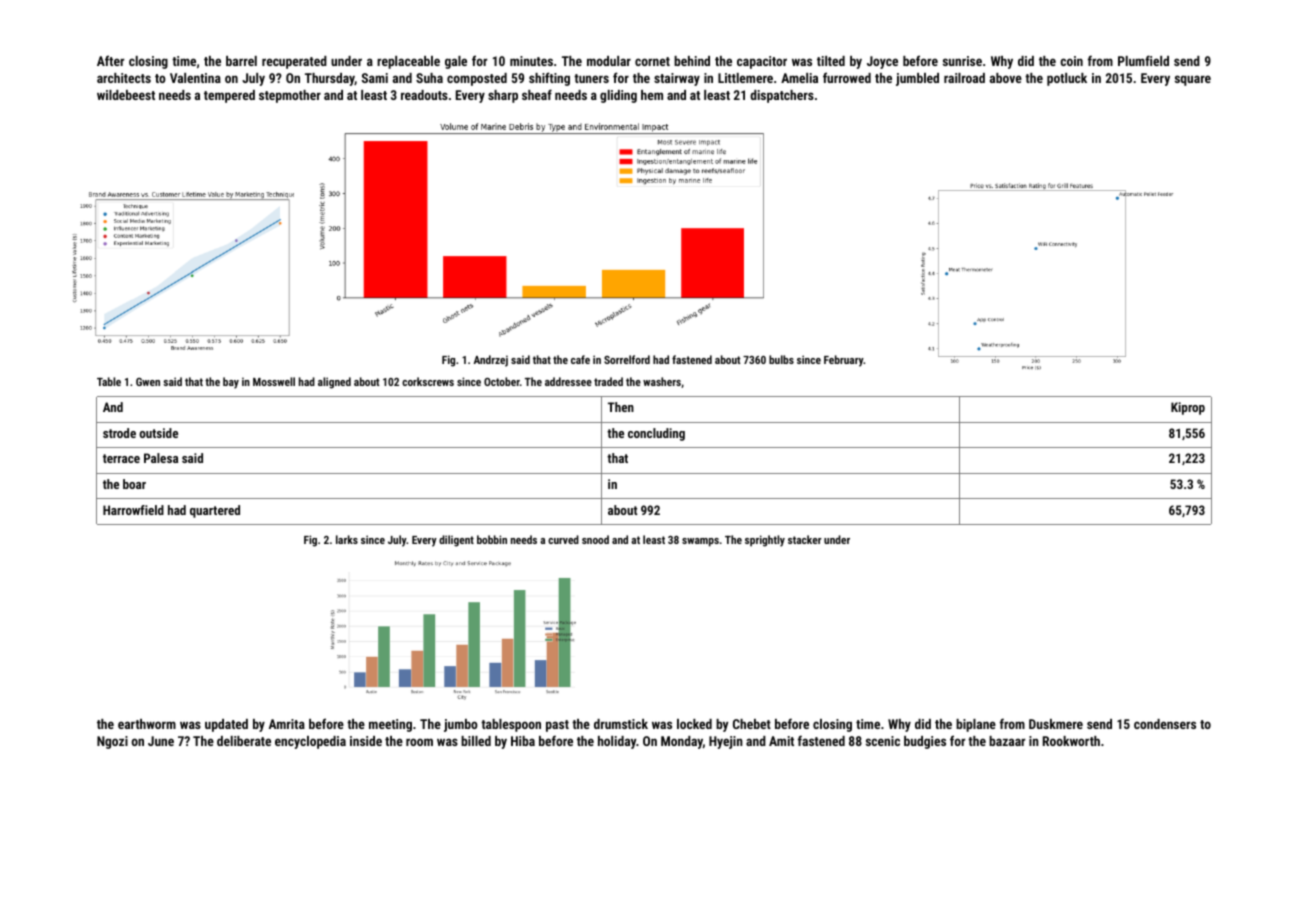  What do you see at coordinates (134, 484) in the screenshot?
I see `boar` at bounding box center [134, 484].
